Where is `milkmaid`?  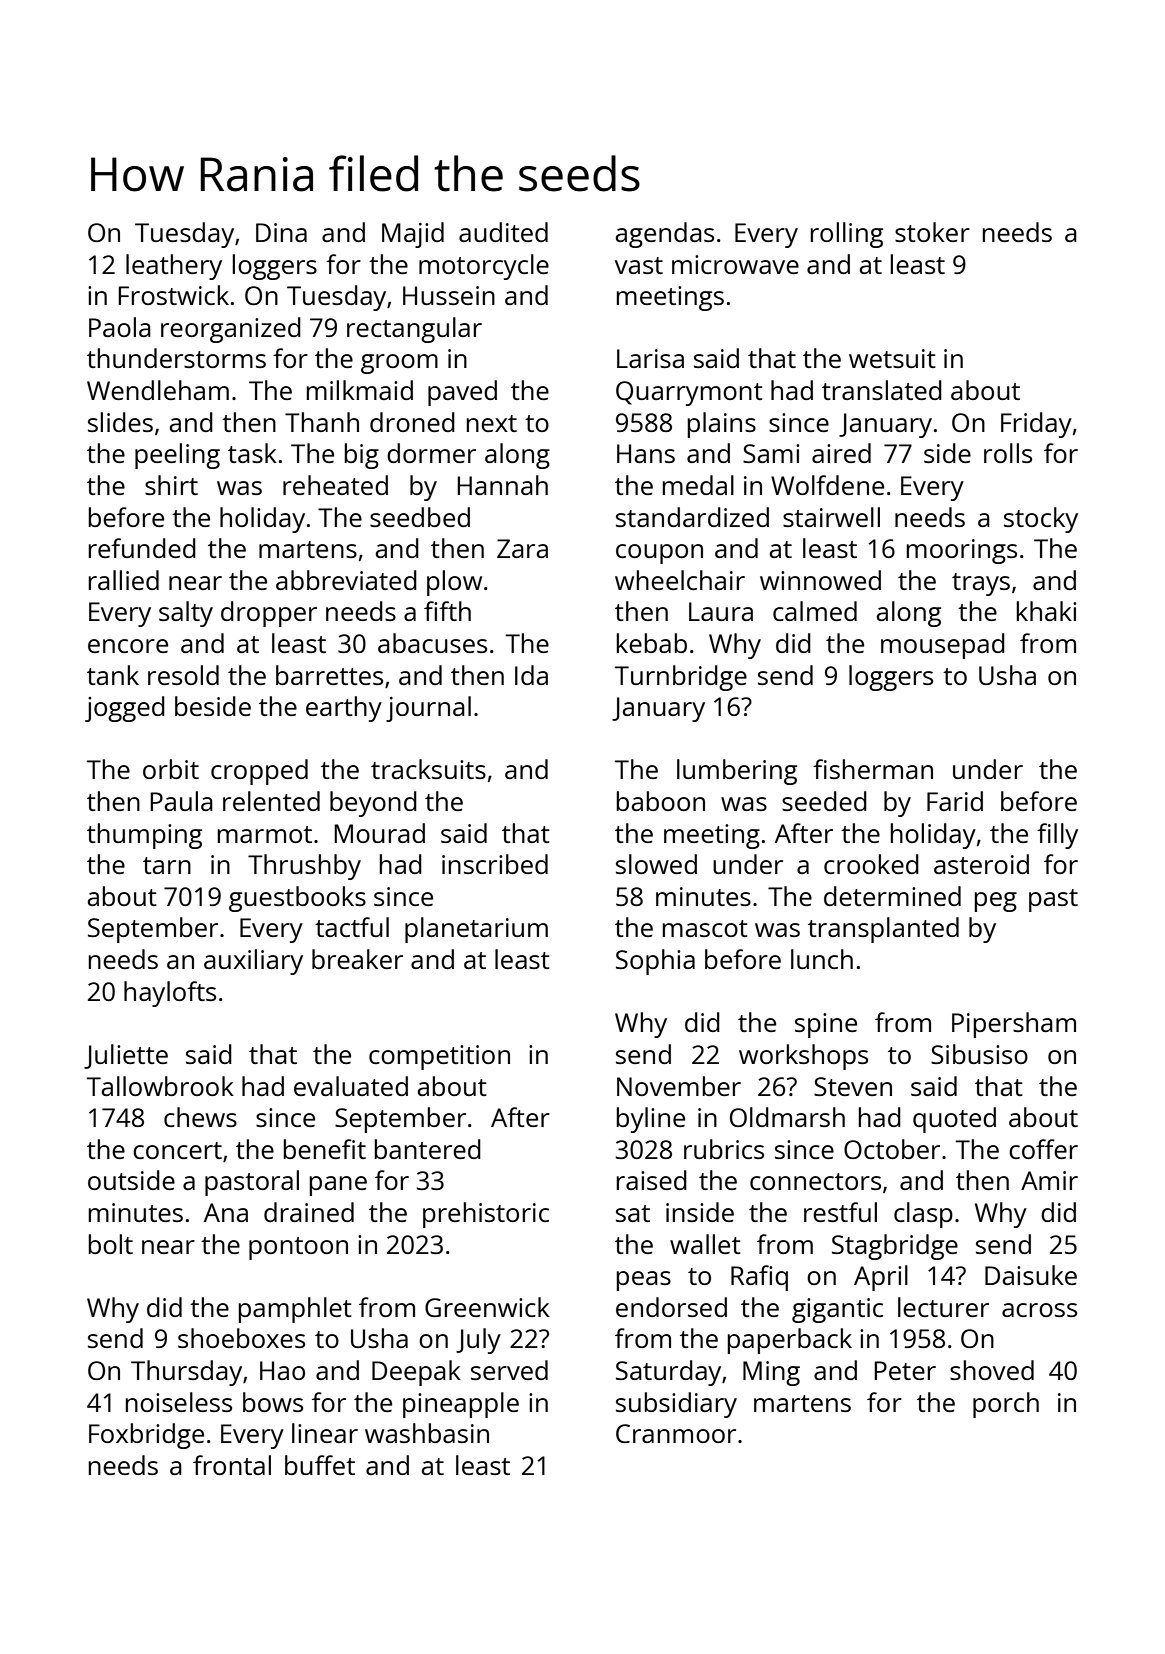 milkmaid is located at coordinates (360, 390).
